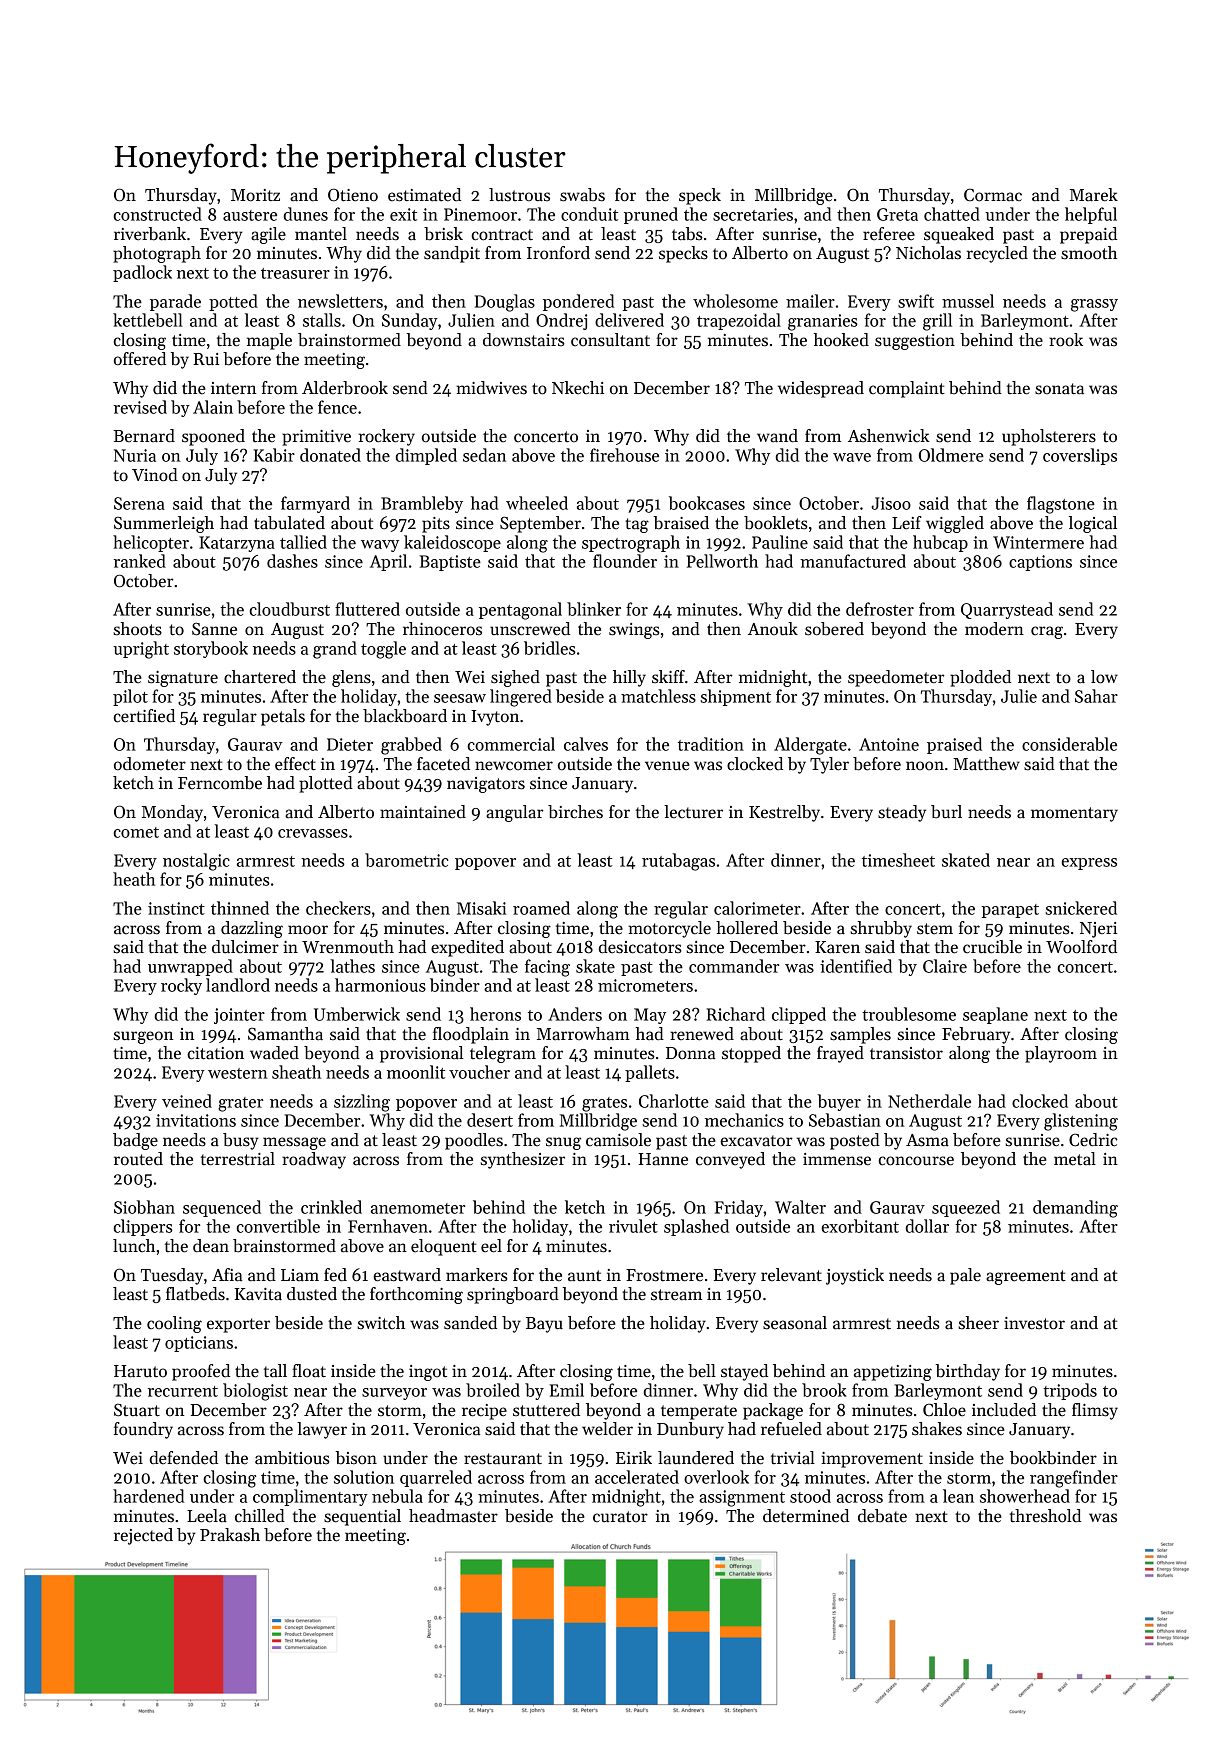 The width and height of the screenshot is (1231, 1741). What do you see at coordinates (1038, 542) in the screenshot?
I see `Wintermere` at bounding box center [1038, 542].
